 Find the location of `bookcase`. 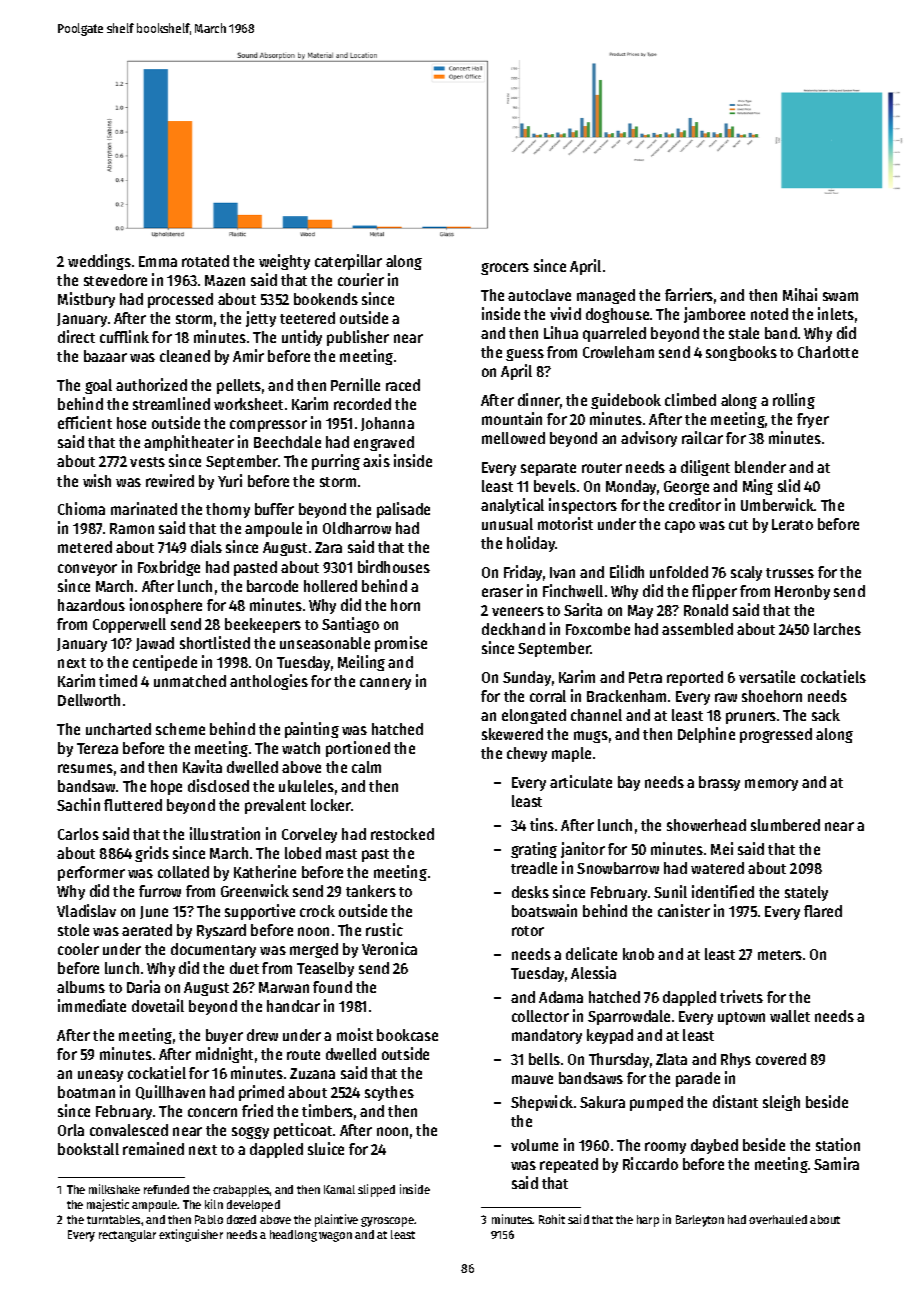

bookcase is located at coordinates (407, 1035).
